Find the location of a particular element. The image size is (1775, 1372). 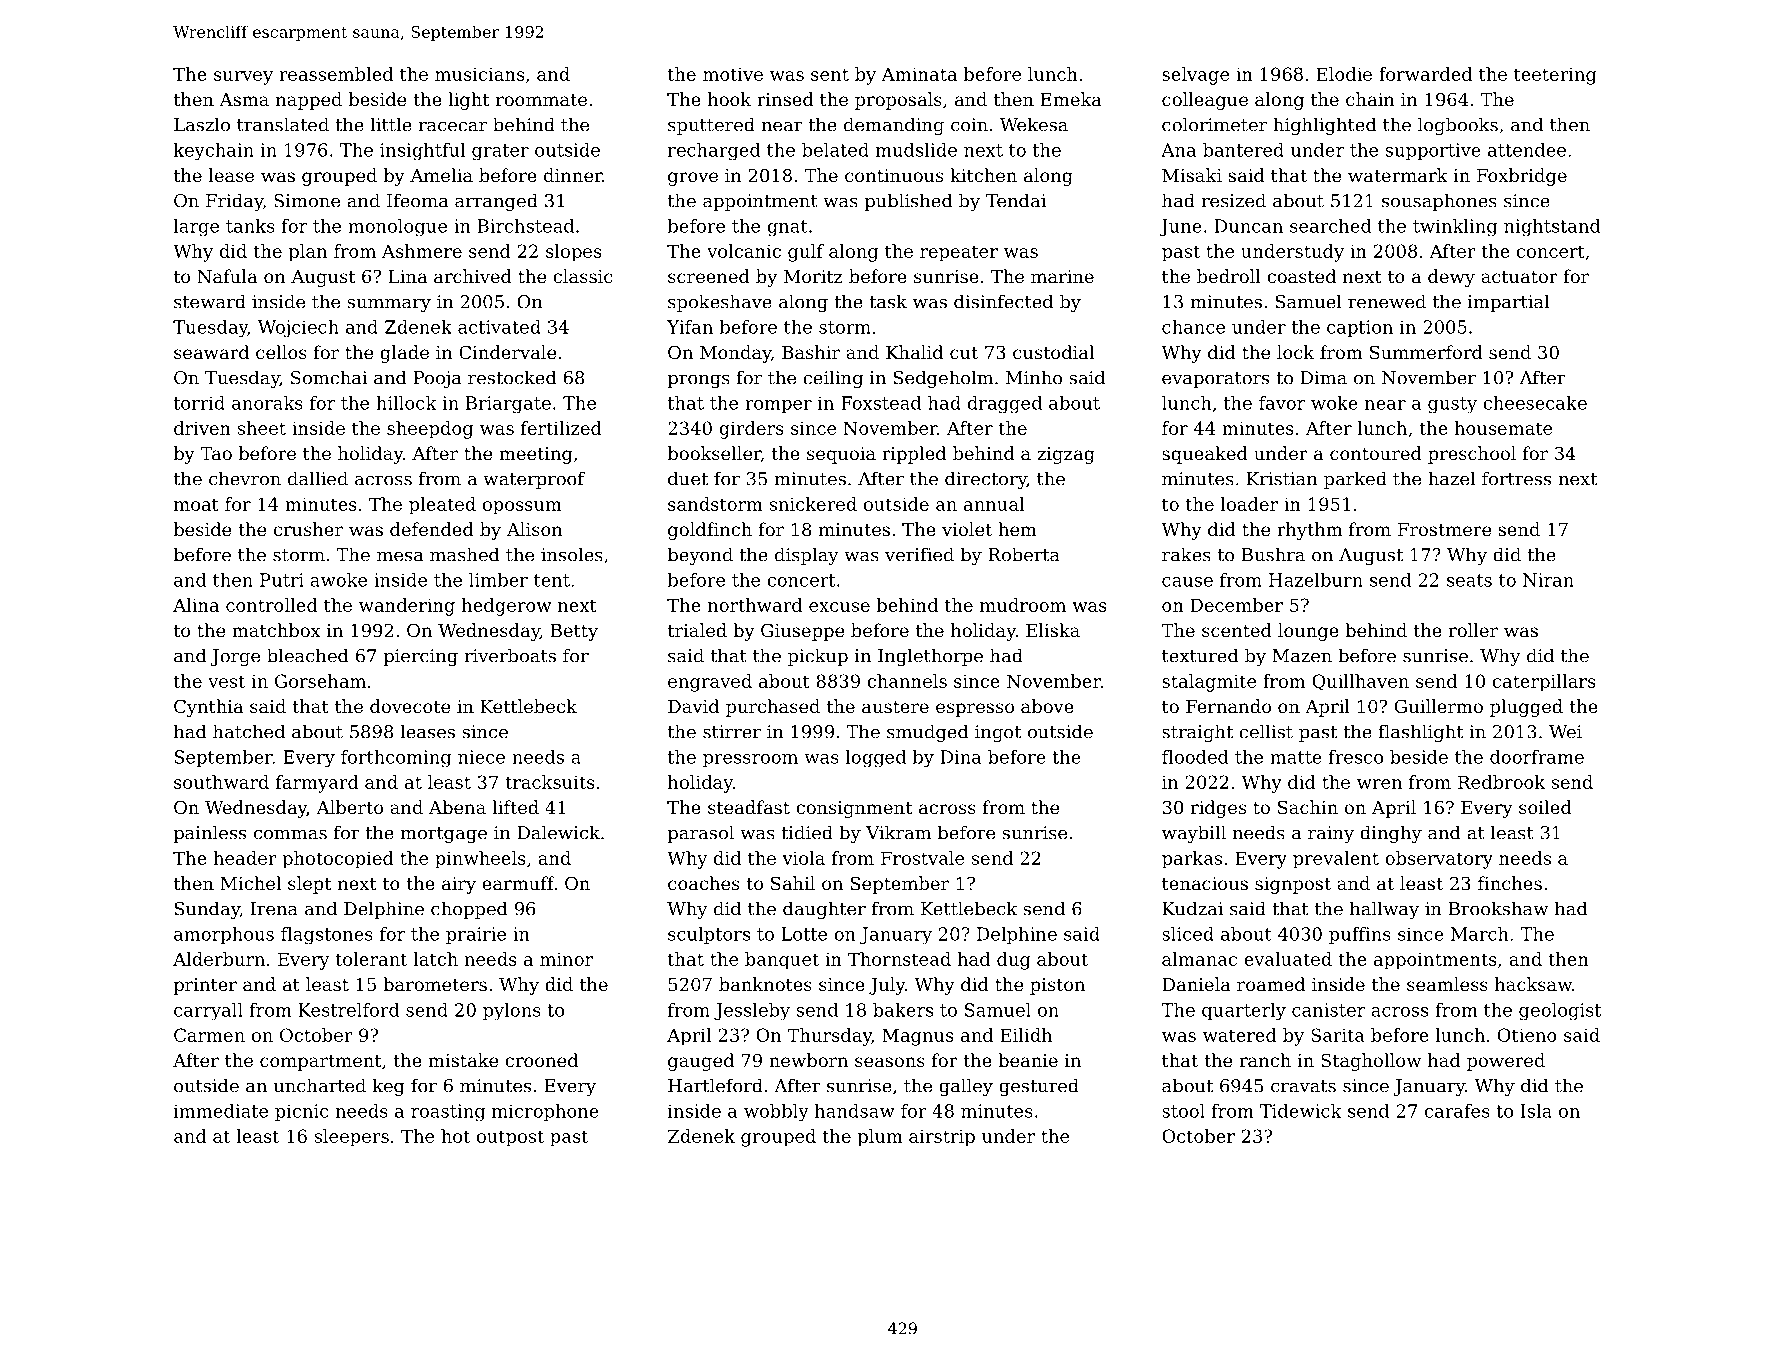

little is located at coordinates (391, 124).
